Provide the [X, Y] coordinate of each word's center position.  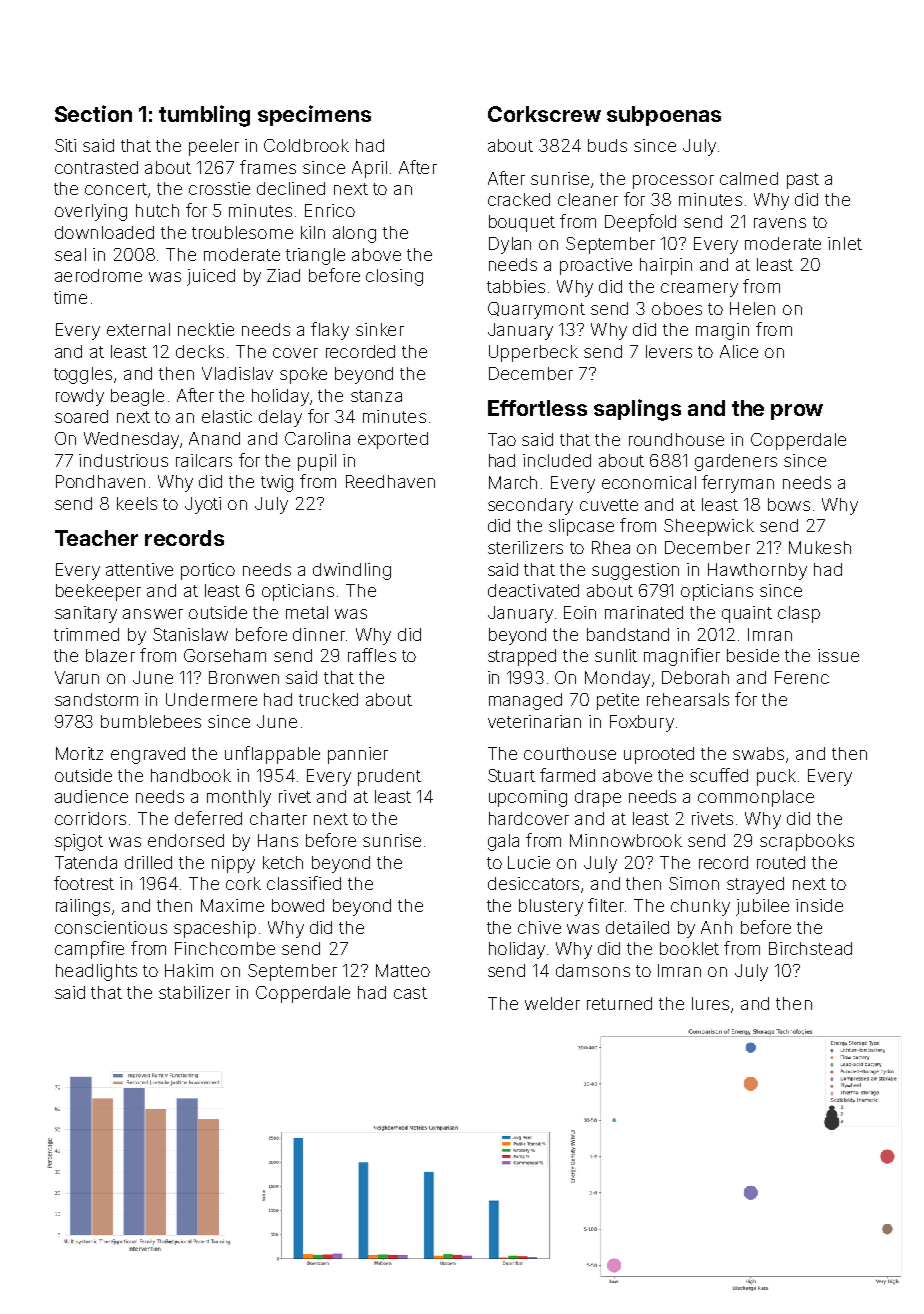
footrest [84, 883]
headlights [96, 972]
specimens [314, 115]
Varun [77, 677]
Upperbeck [533, 353]
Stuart [511, 775]
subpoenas [664, 116]
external [138, 329]
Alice [739, 351]
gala [503, 842]
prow [797, 412]
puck [776, 777]
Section [93, 113]
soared [81, 416]
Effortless [537, 408]
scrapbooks [807, 842]
